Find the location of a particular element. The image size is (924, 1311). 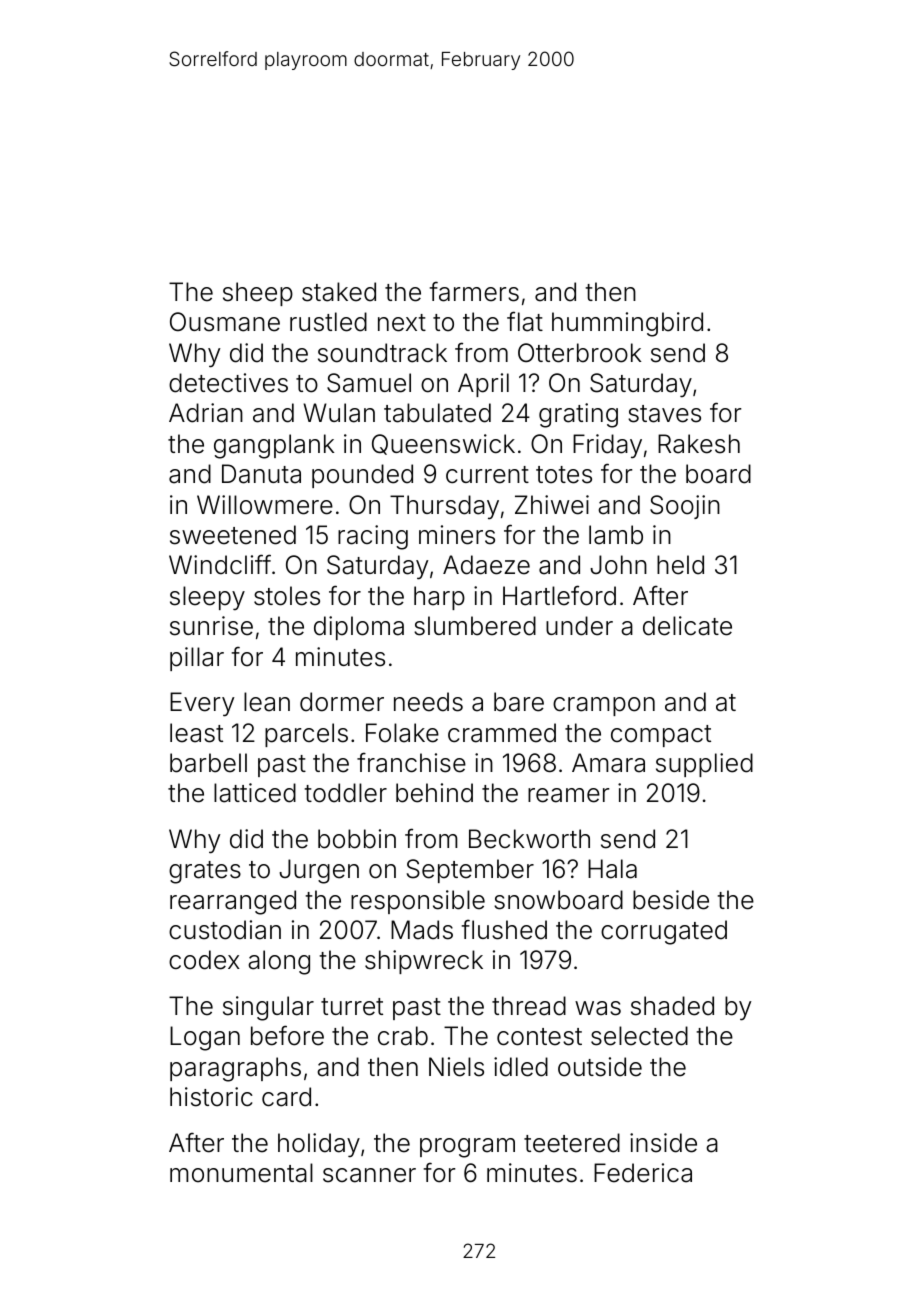

delicate is located at coordinates (687, 626).
